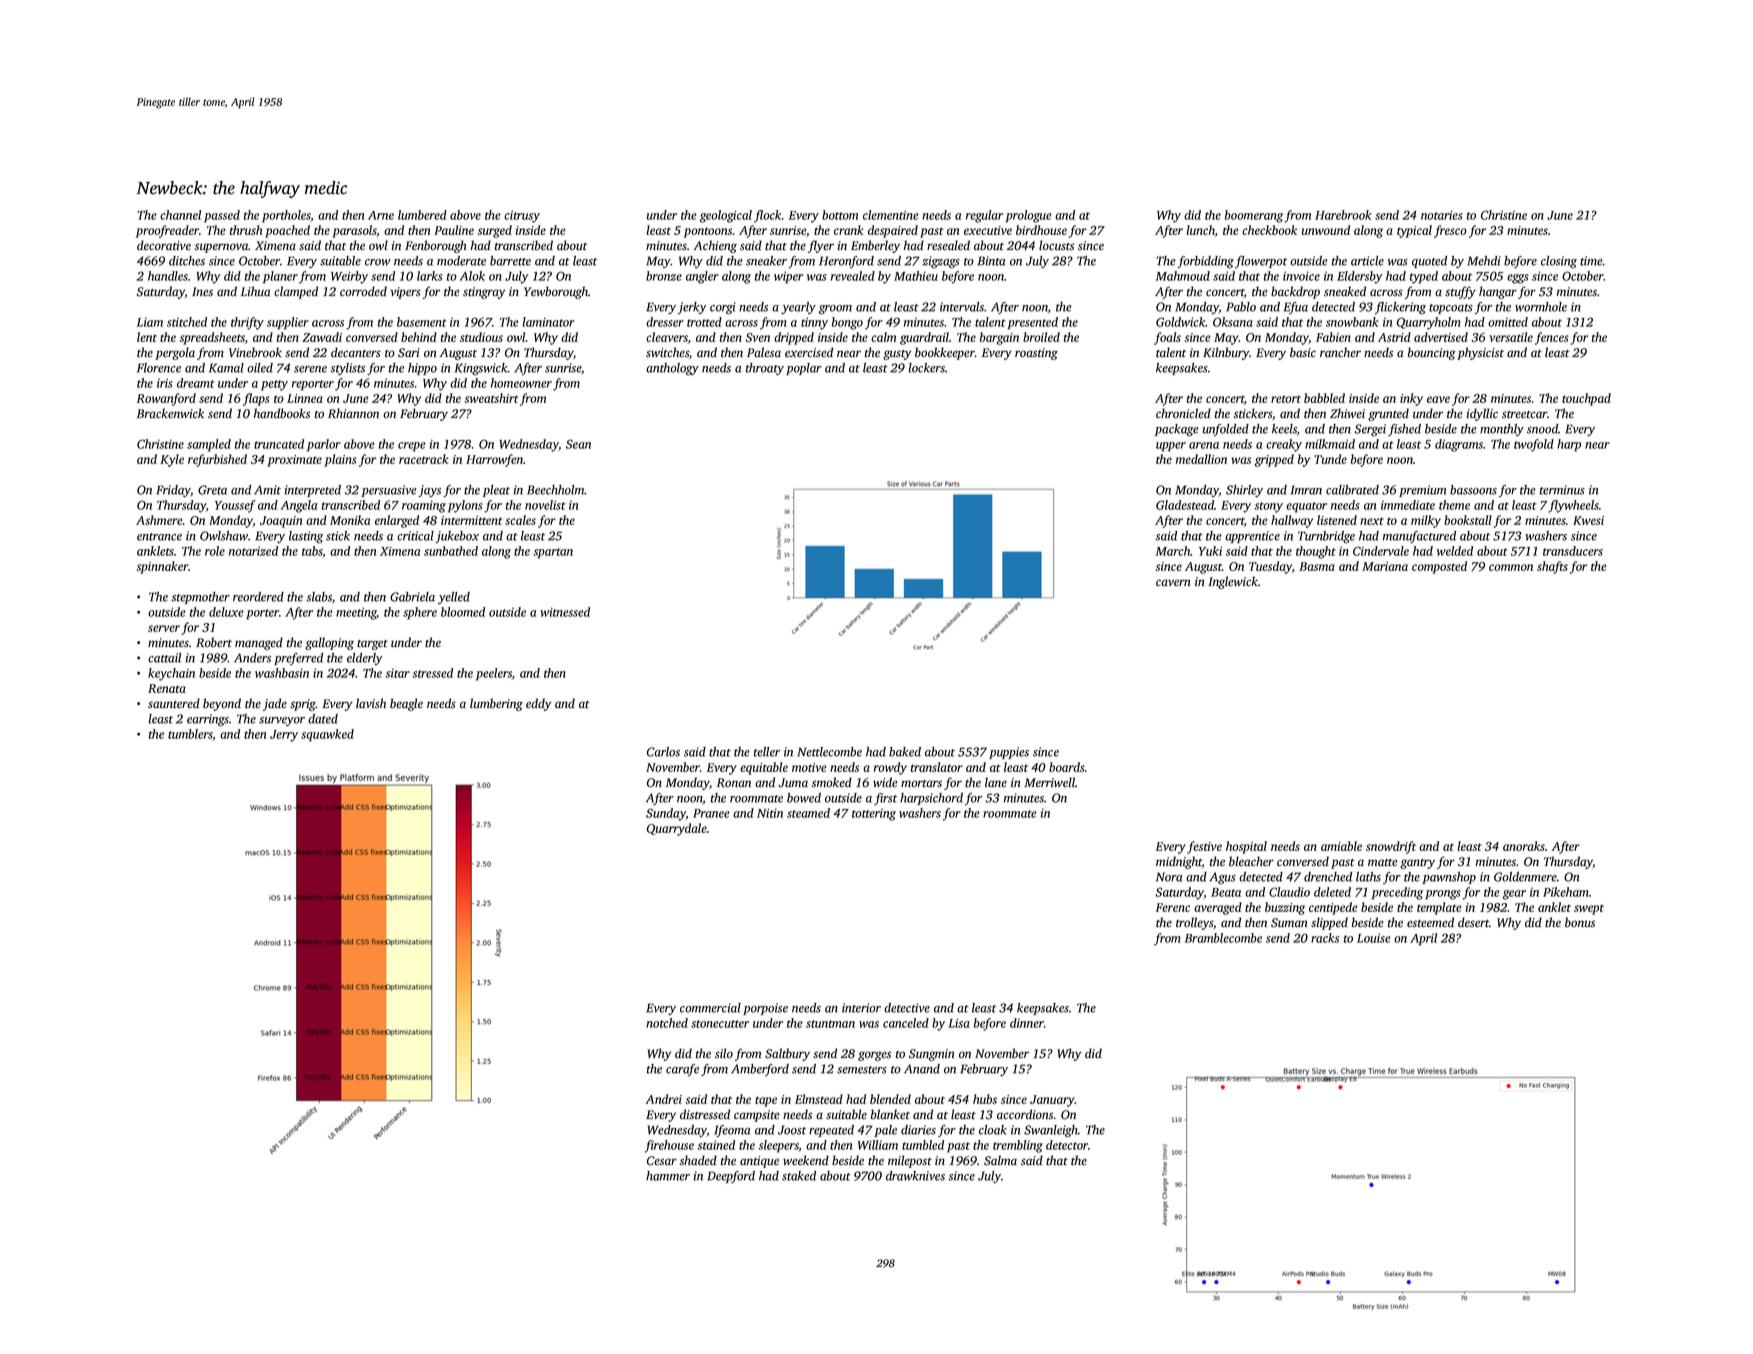  What do you see at coordinates (1508, 322) in the screenshot?
I see `omitted` at bounding box center [1508, 322].
